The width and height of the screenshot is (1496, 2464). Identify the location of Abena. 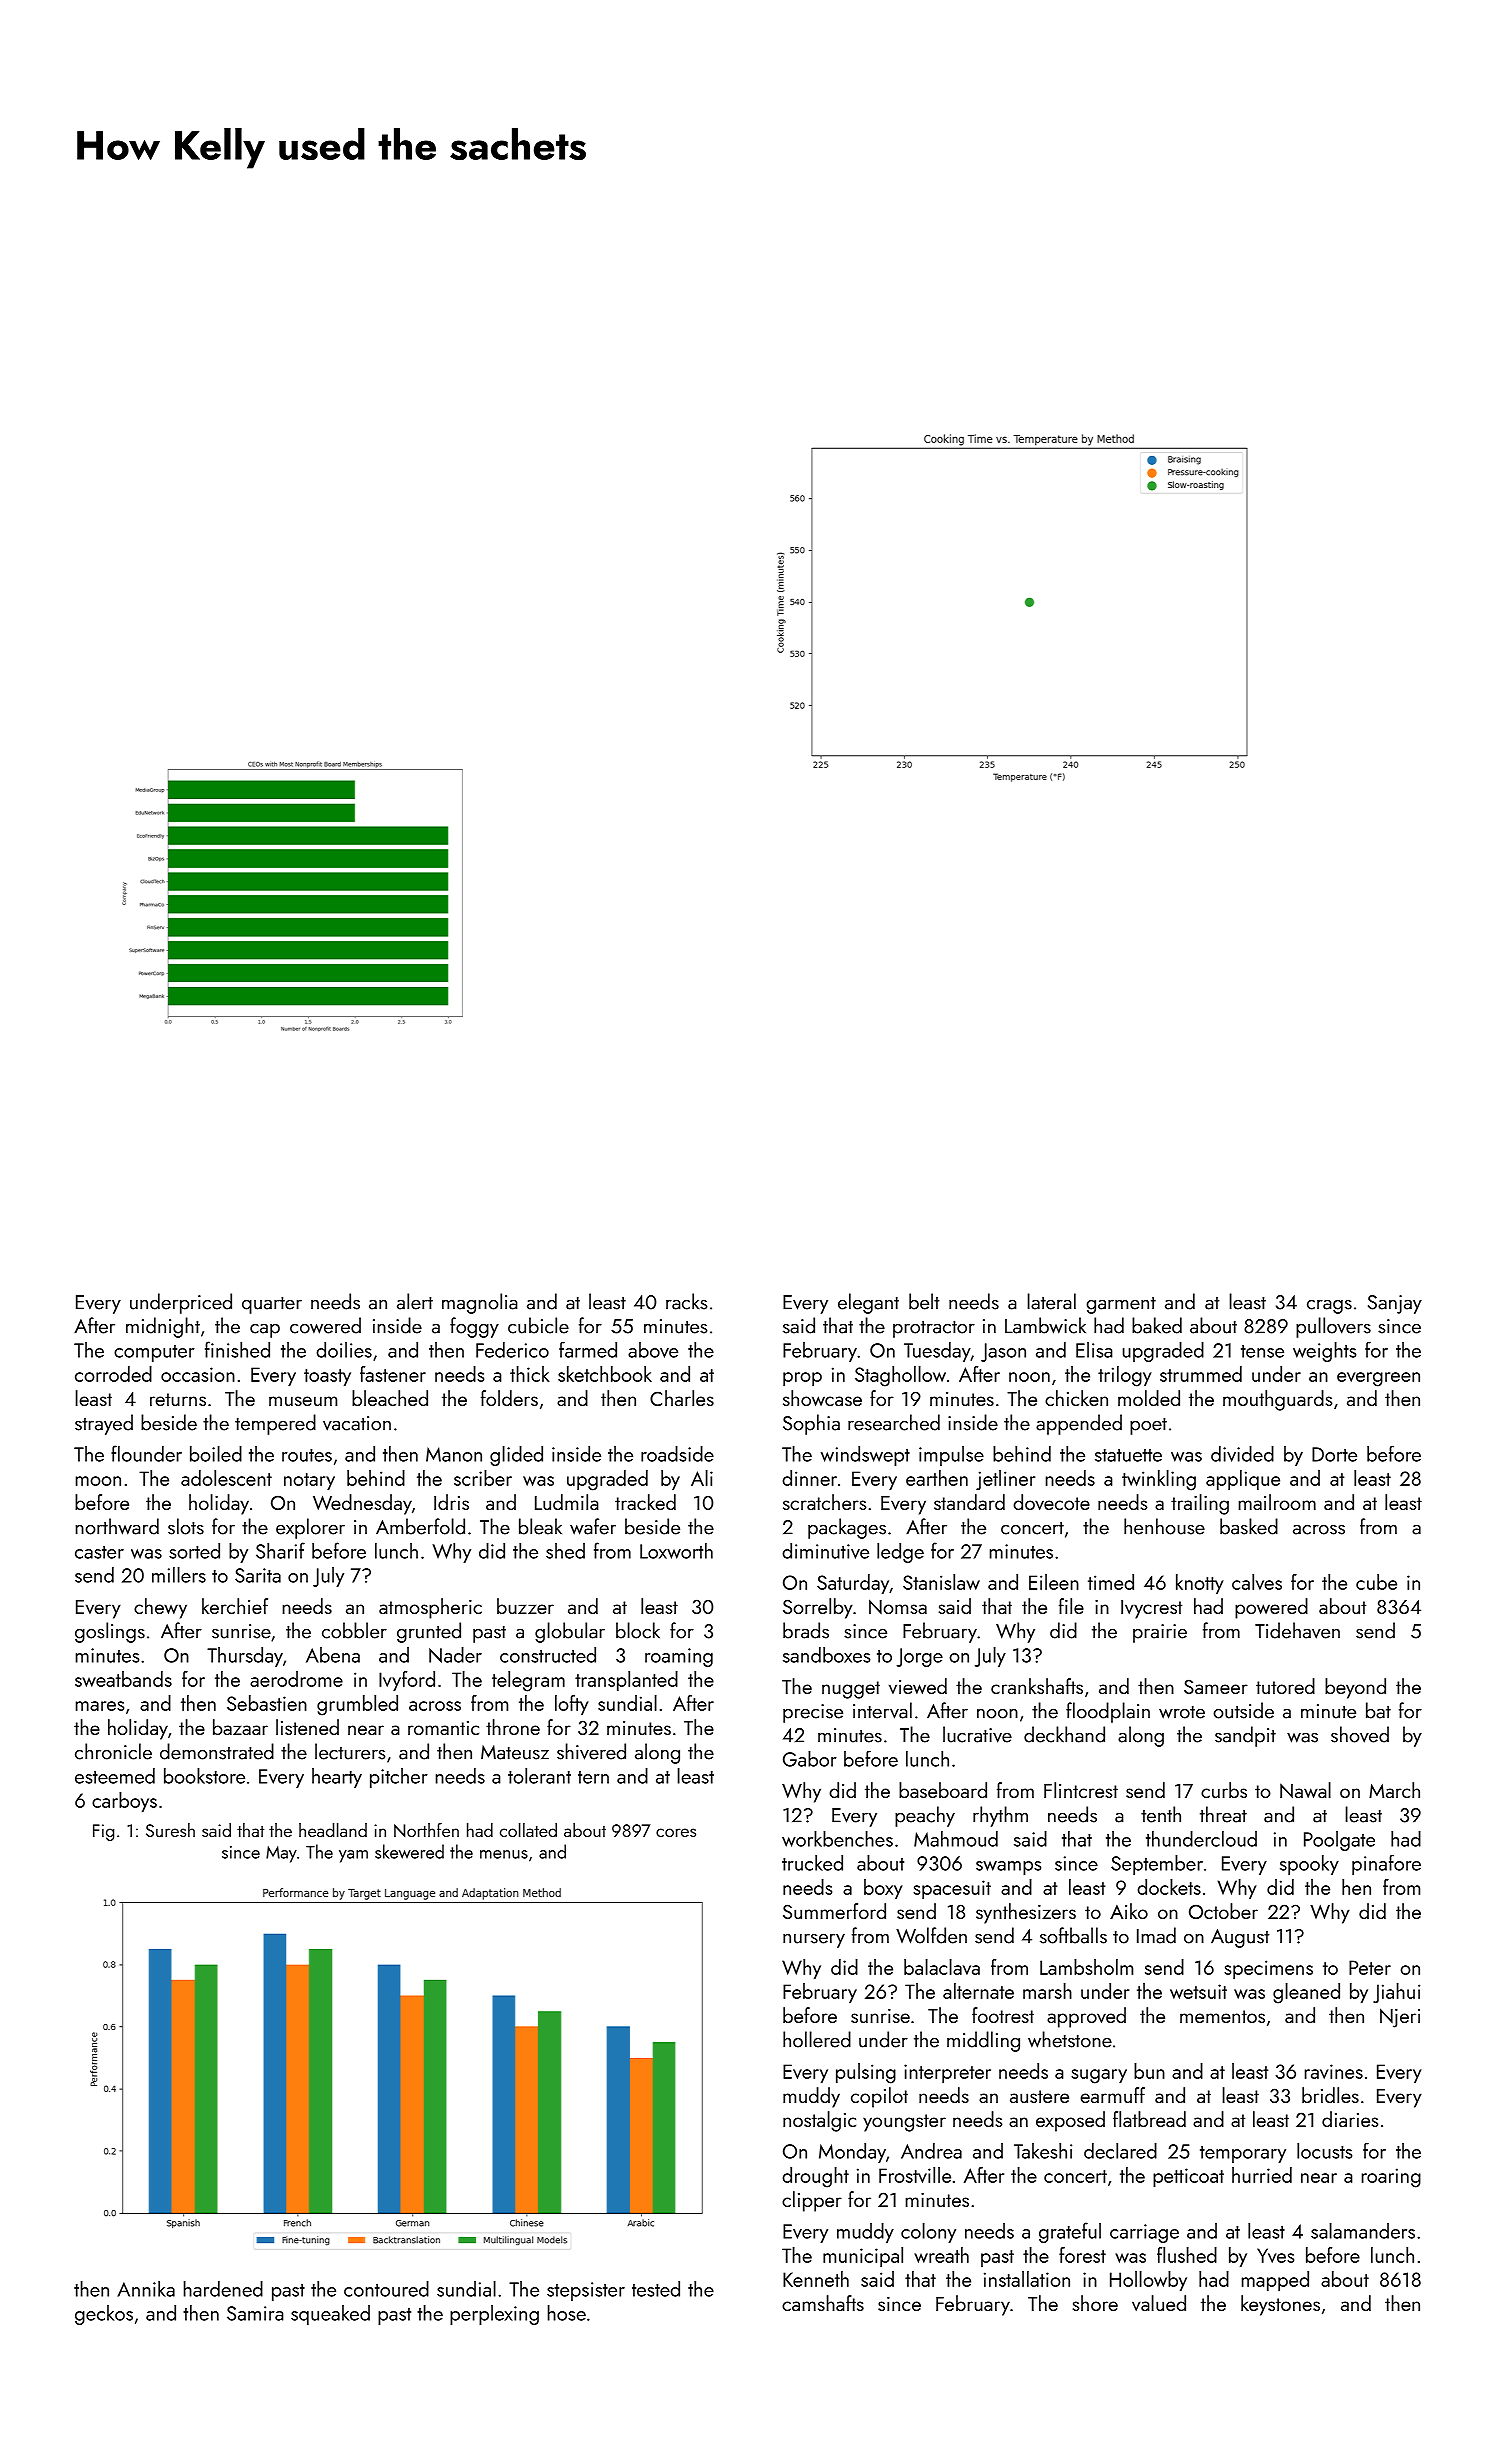
(333, 1655).
